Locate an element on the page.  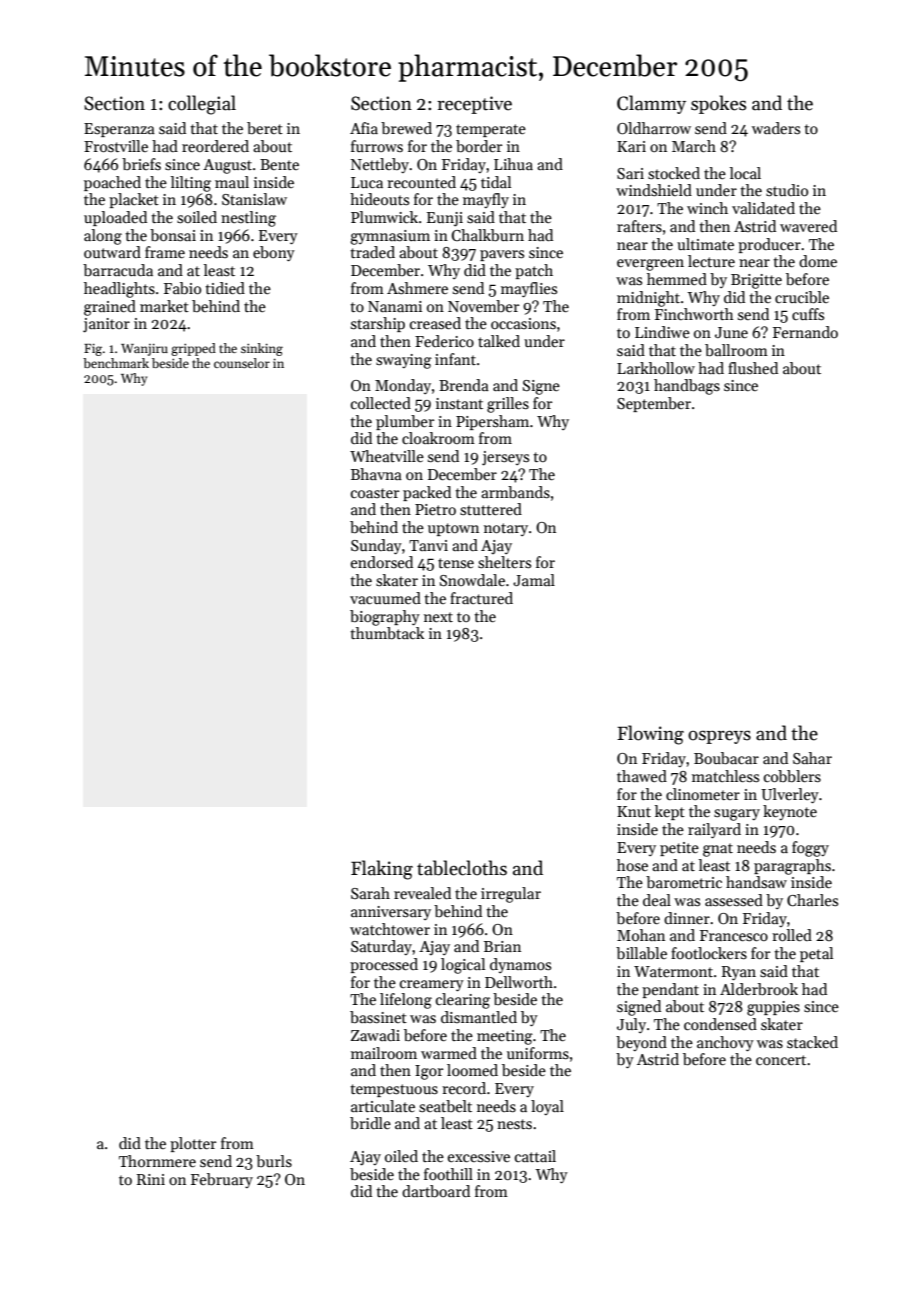
receptive is located at coordinates (474, 105).
